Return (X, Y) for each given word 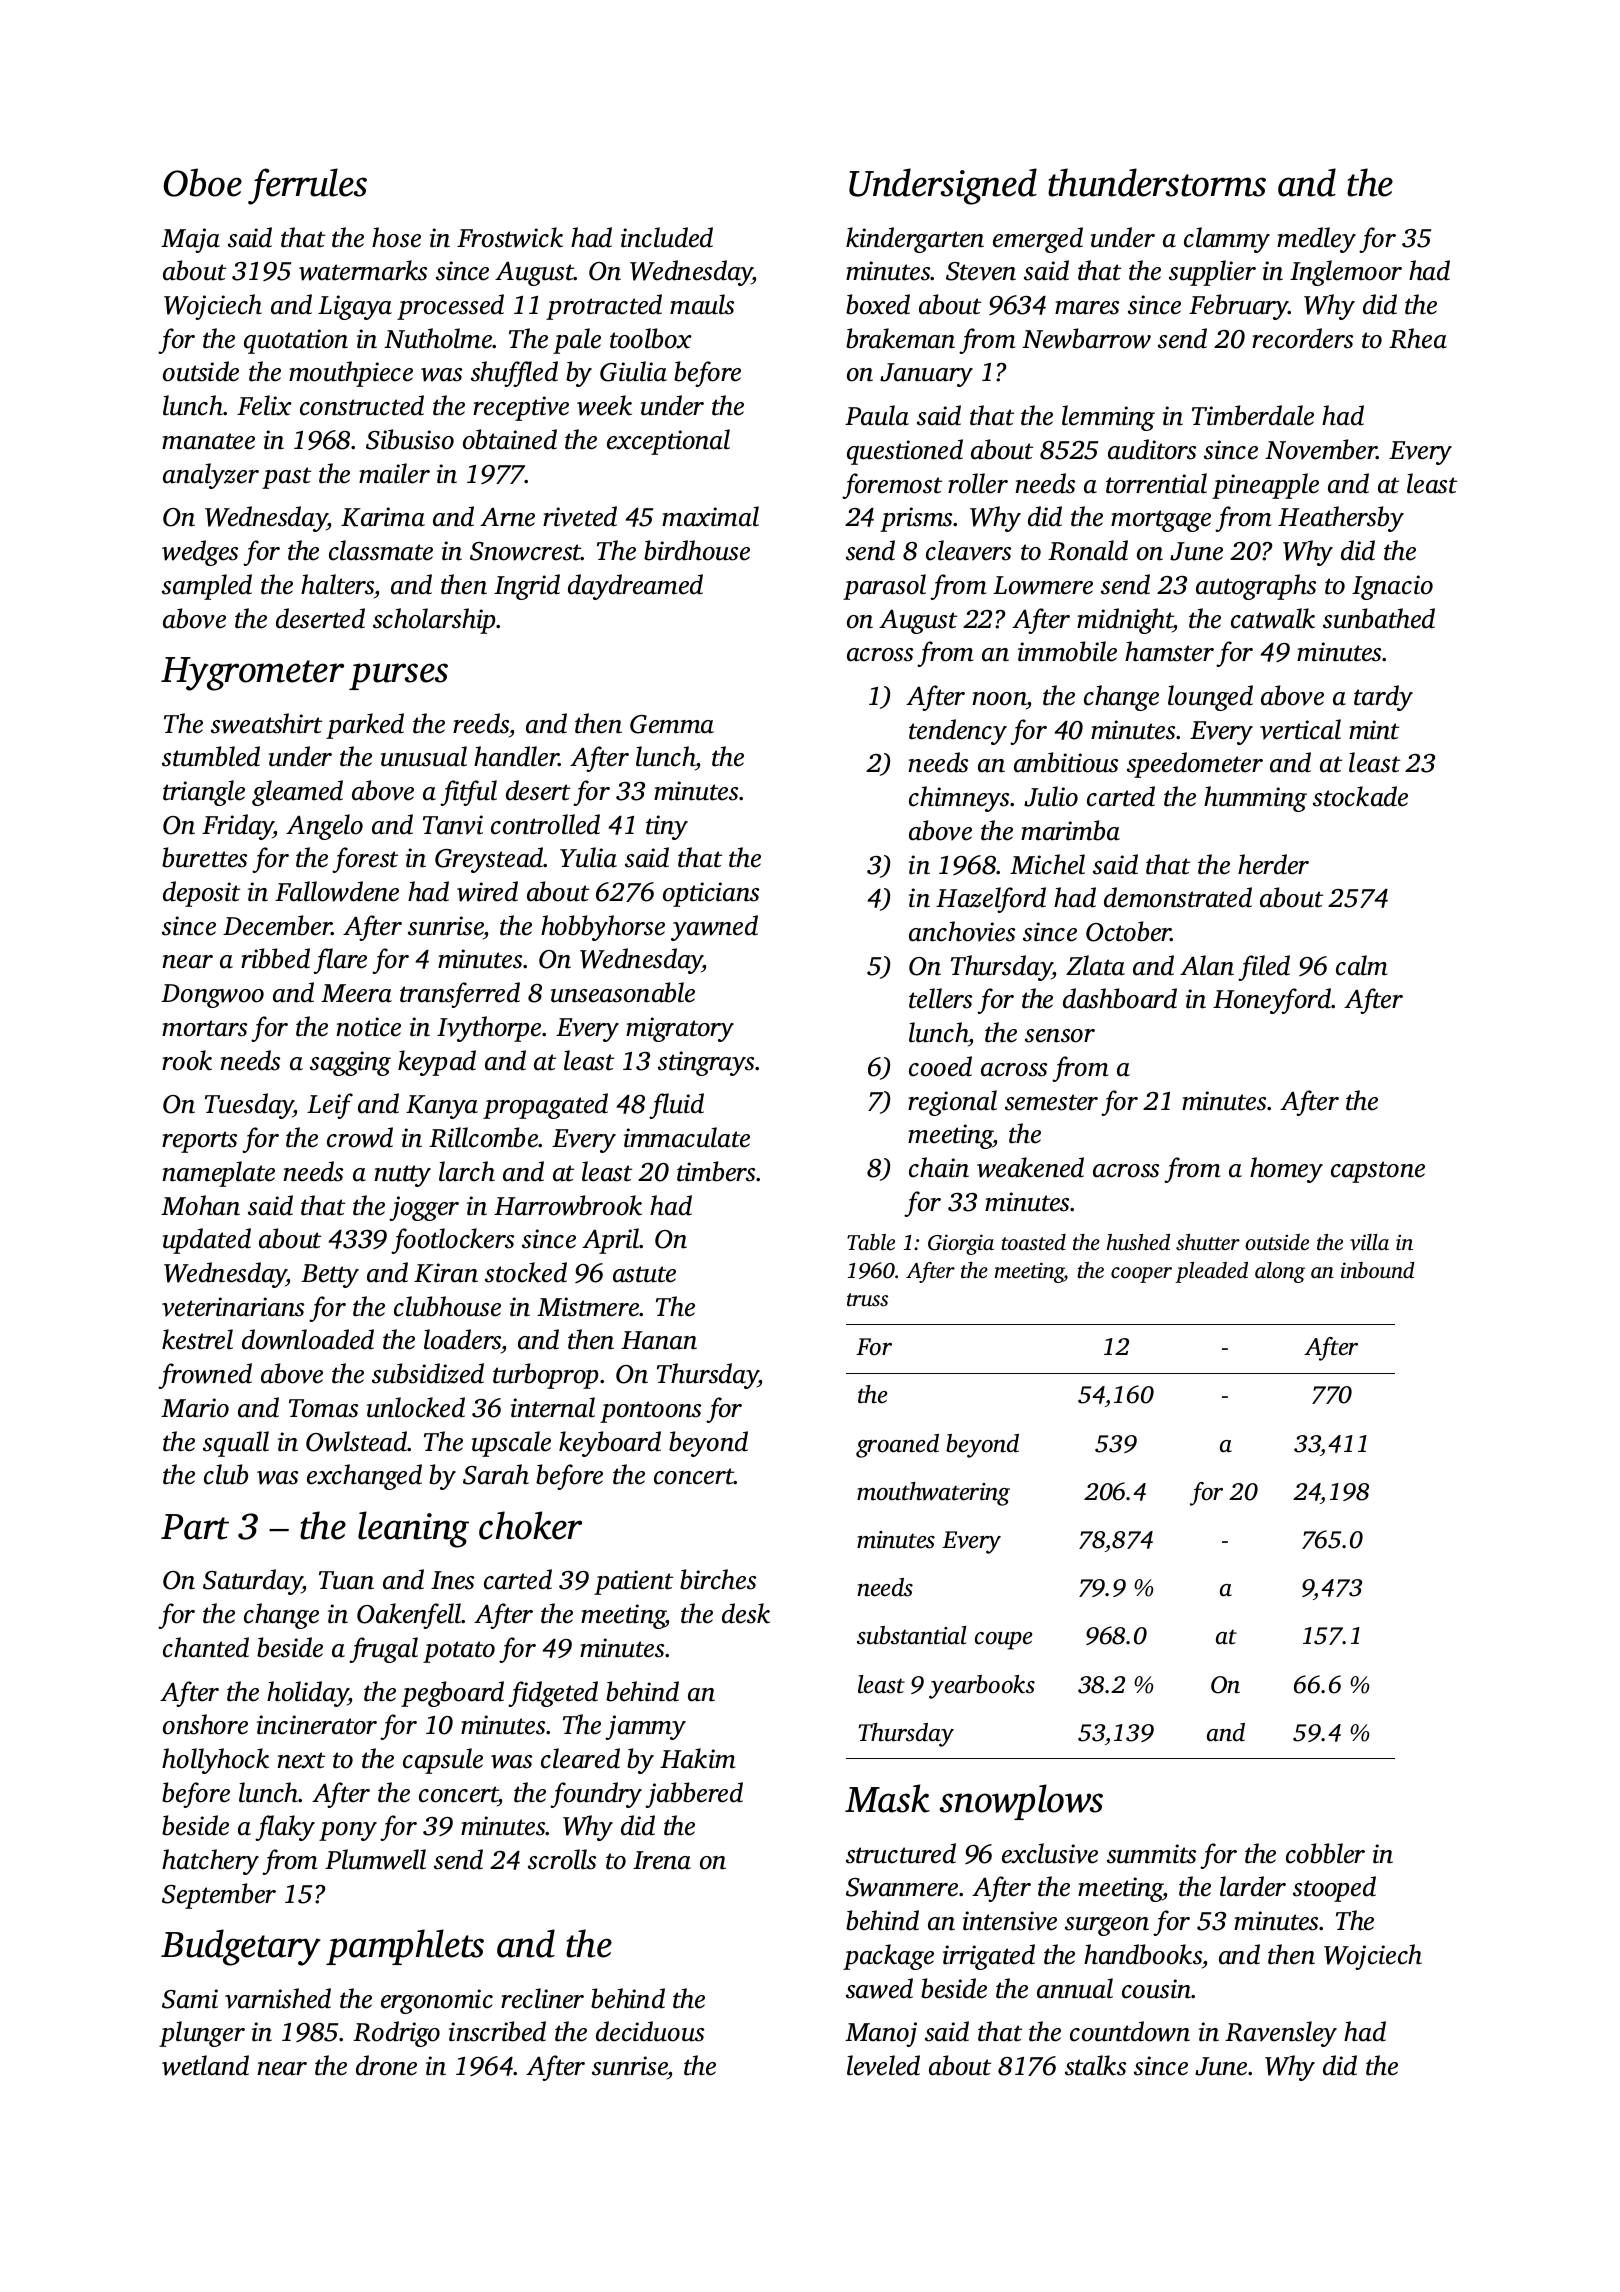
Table (871, 1242)
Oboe (203, 182)
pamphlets (405, 1947)
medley (1316, 240)
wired (487, 891)
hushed (1138, 1242)
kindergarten (915, 240)
